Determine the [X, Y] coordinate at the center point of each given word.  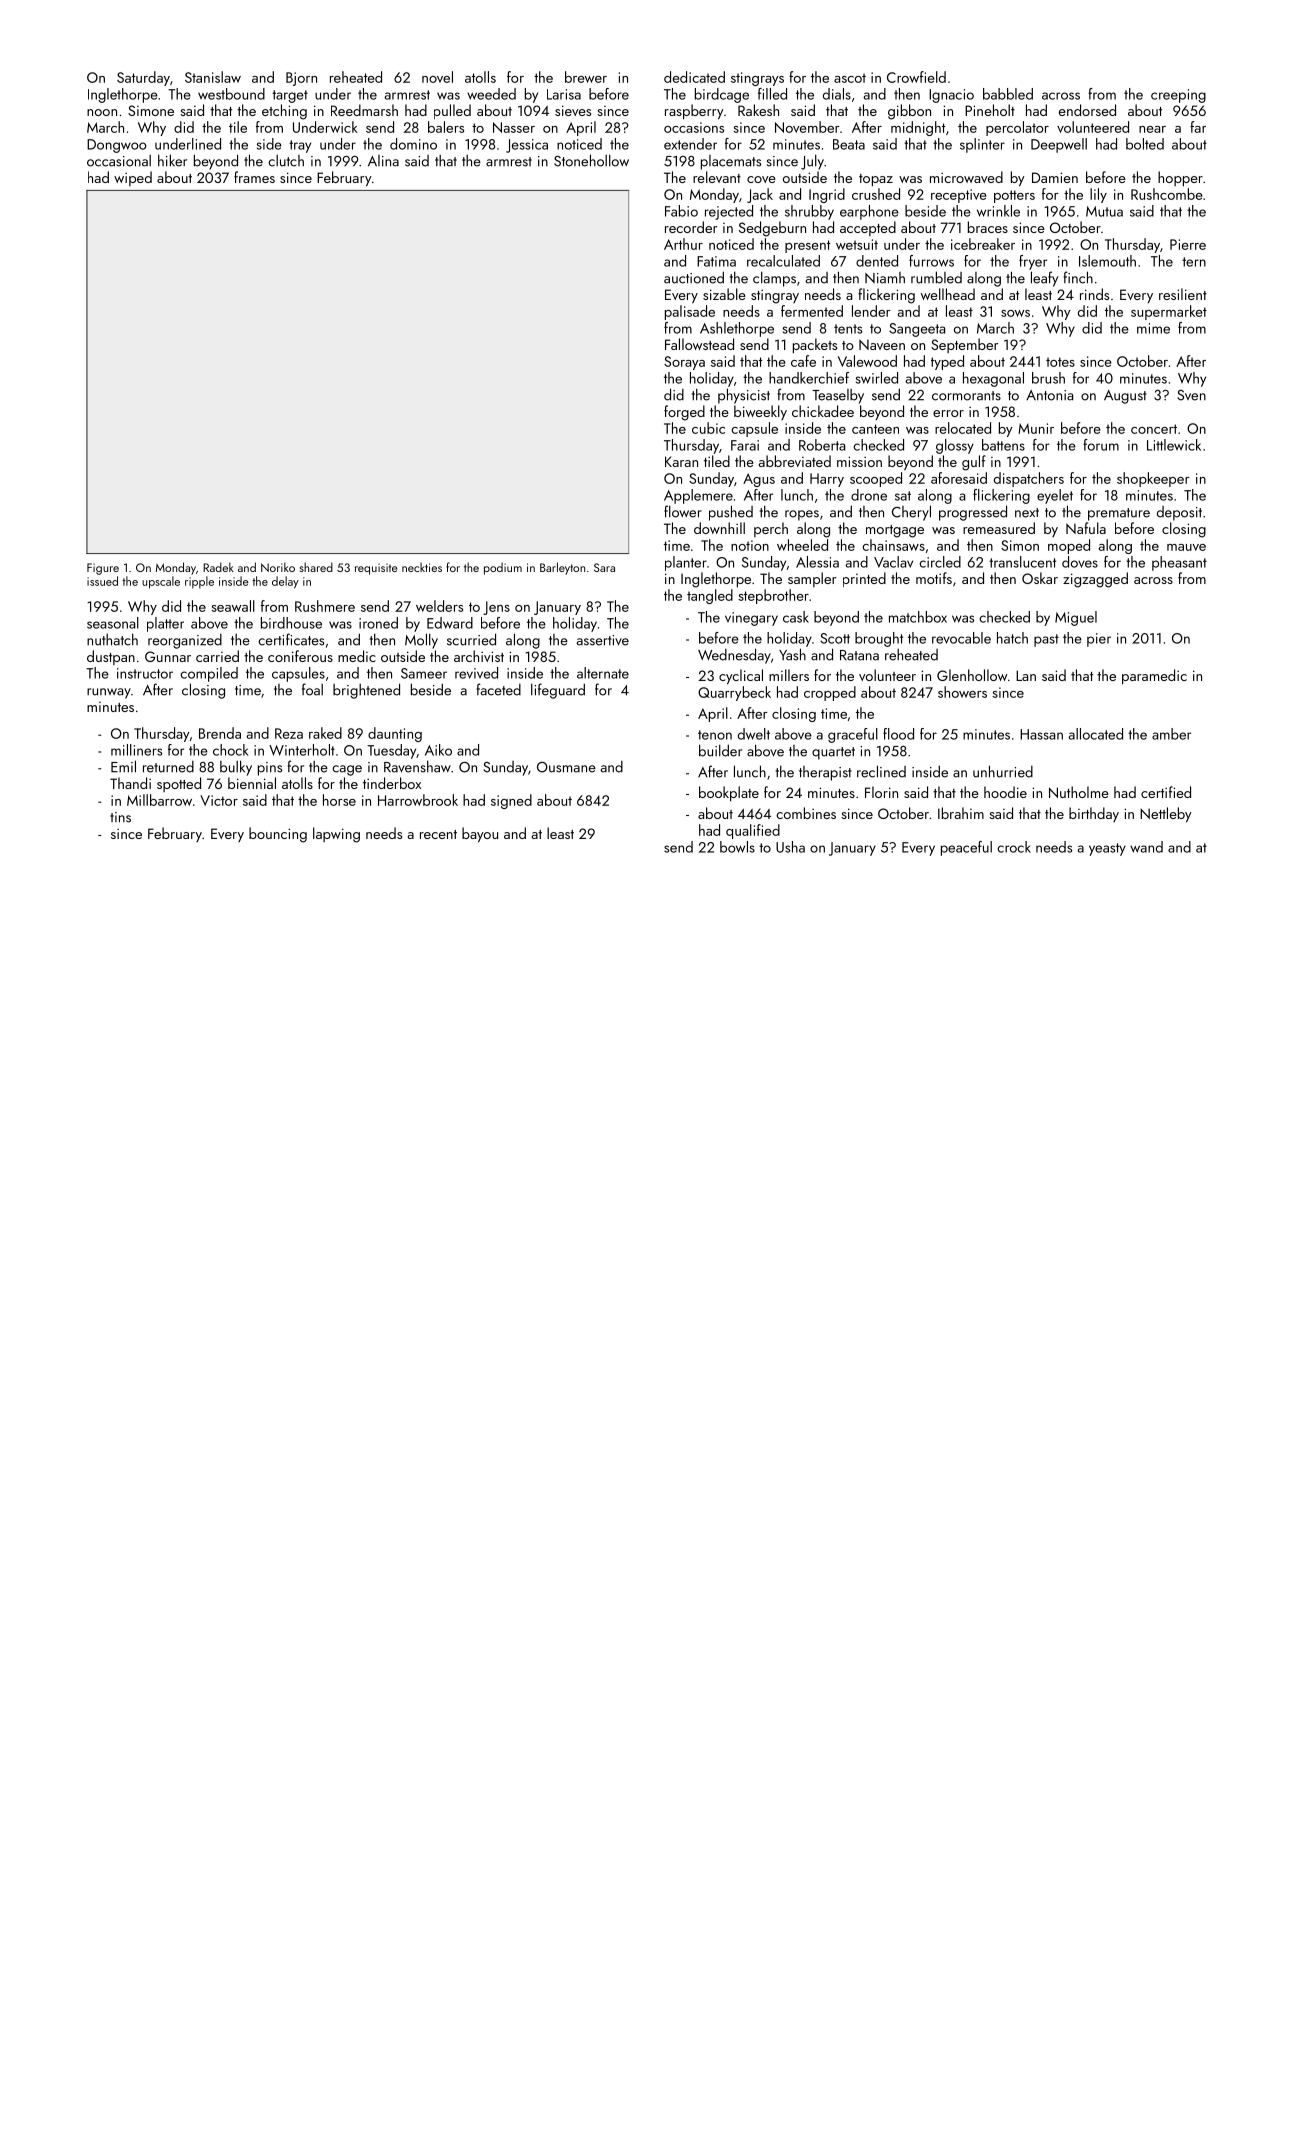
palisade [690, 312]
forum [1101, 445]
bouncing [278, 835]
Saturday [143, 78]
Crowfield [916, 77]
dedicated [694, 77]
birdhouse [291, 623]
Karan [681, 461]
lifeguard [558, 691]
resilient [1183, 294]
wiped [133, 178]
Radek [218, 567]
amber [1171, 734]
